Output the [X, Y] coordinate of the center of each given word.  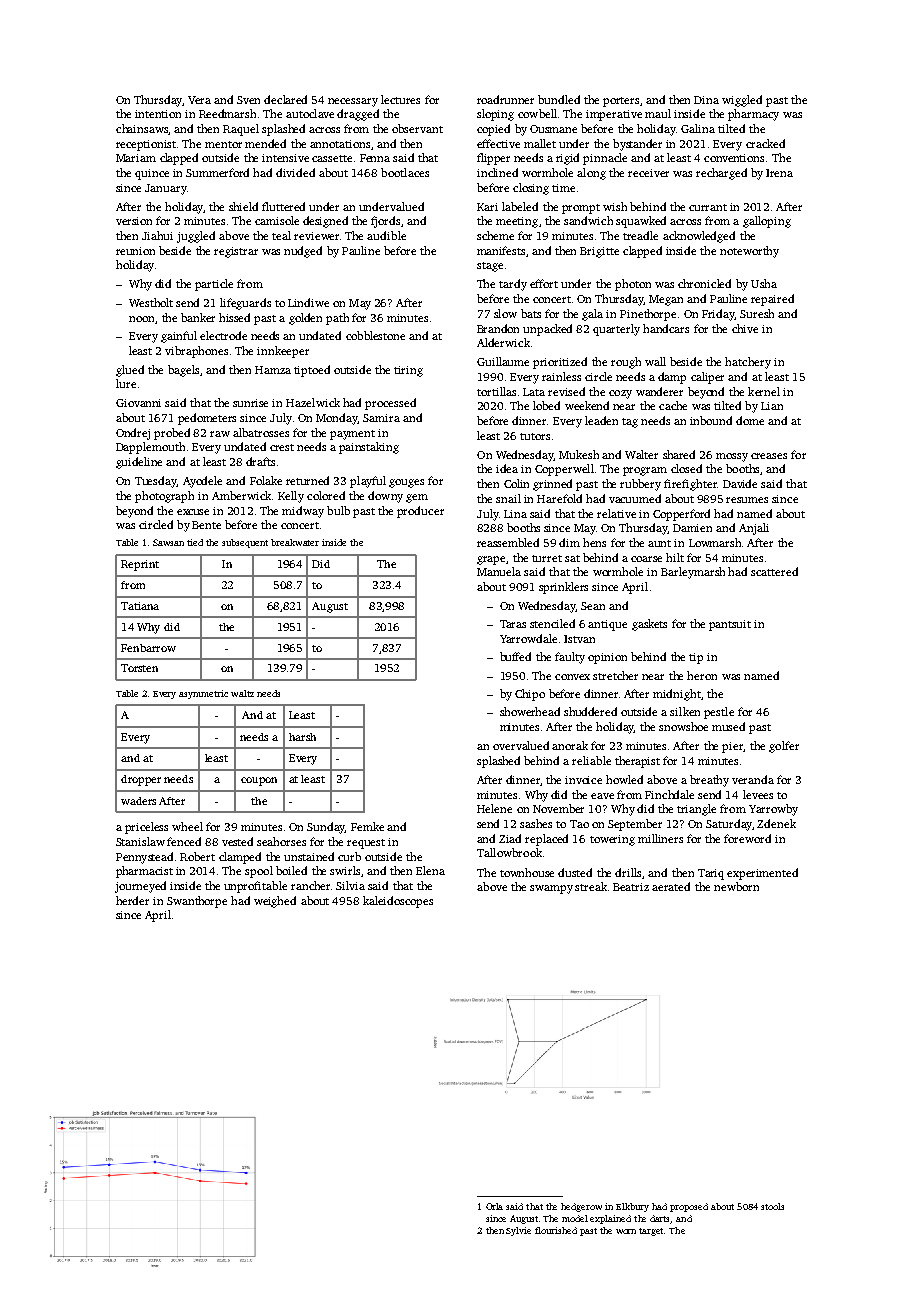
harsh [302, 737]
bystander [637, 145]
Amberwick [241, 495]
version [134, 221]
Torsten [139, 668]
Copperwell [564, 470]
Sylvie [518, 1231]
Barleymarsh [693, 573]
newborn [736, 886]
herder [132, 900]
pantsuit [730, 625]
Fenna [375, 158]
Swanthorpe [197, 902]
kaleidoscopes [398, 902]
